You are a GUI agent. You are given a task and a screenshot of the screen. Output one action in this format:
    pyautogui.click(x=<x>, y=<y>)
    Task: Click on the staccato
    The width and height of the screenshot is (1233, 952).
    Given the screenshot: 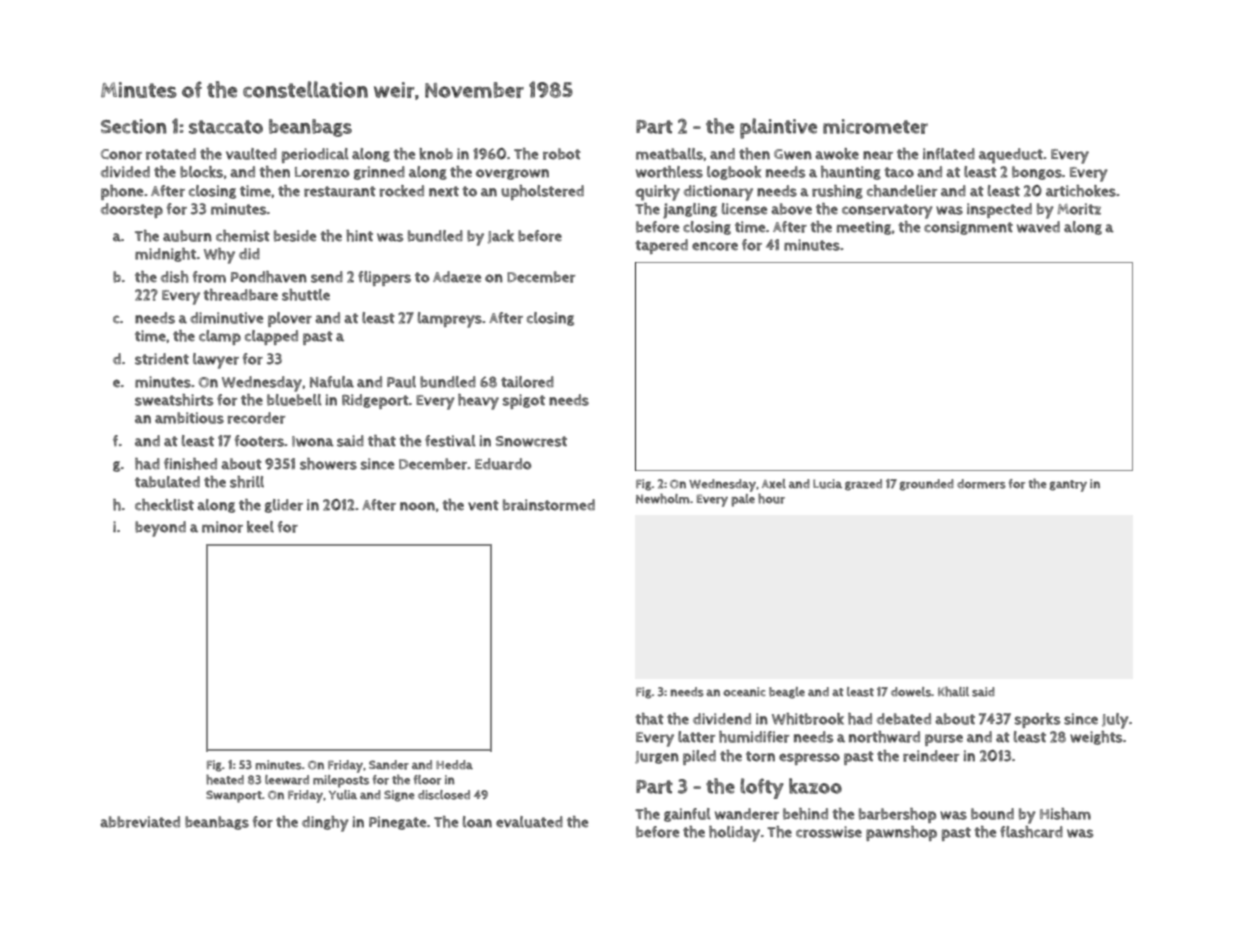 What is the action you would take?
    pyautogui.click(x=226, y=127)
